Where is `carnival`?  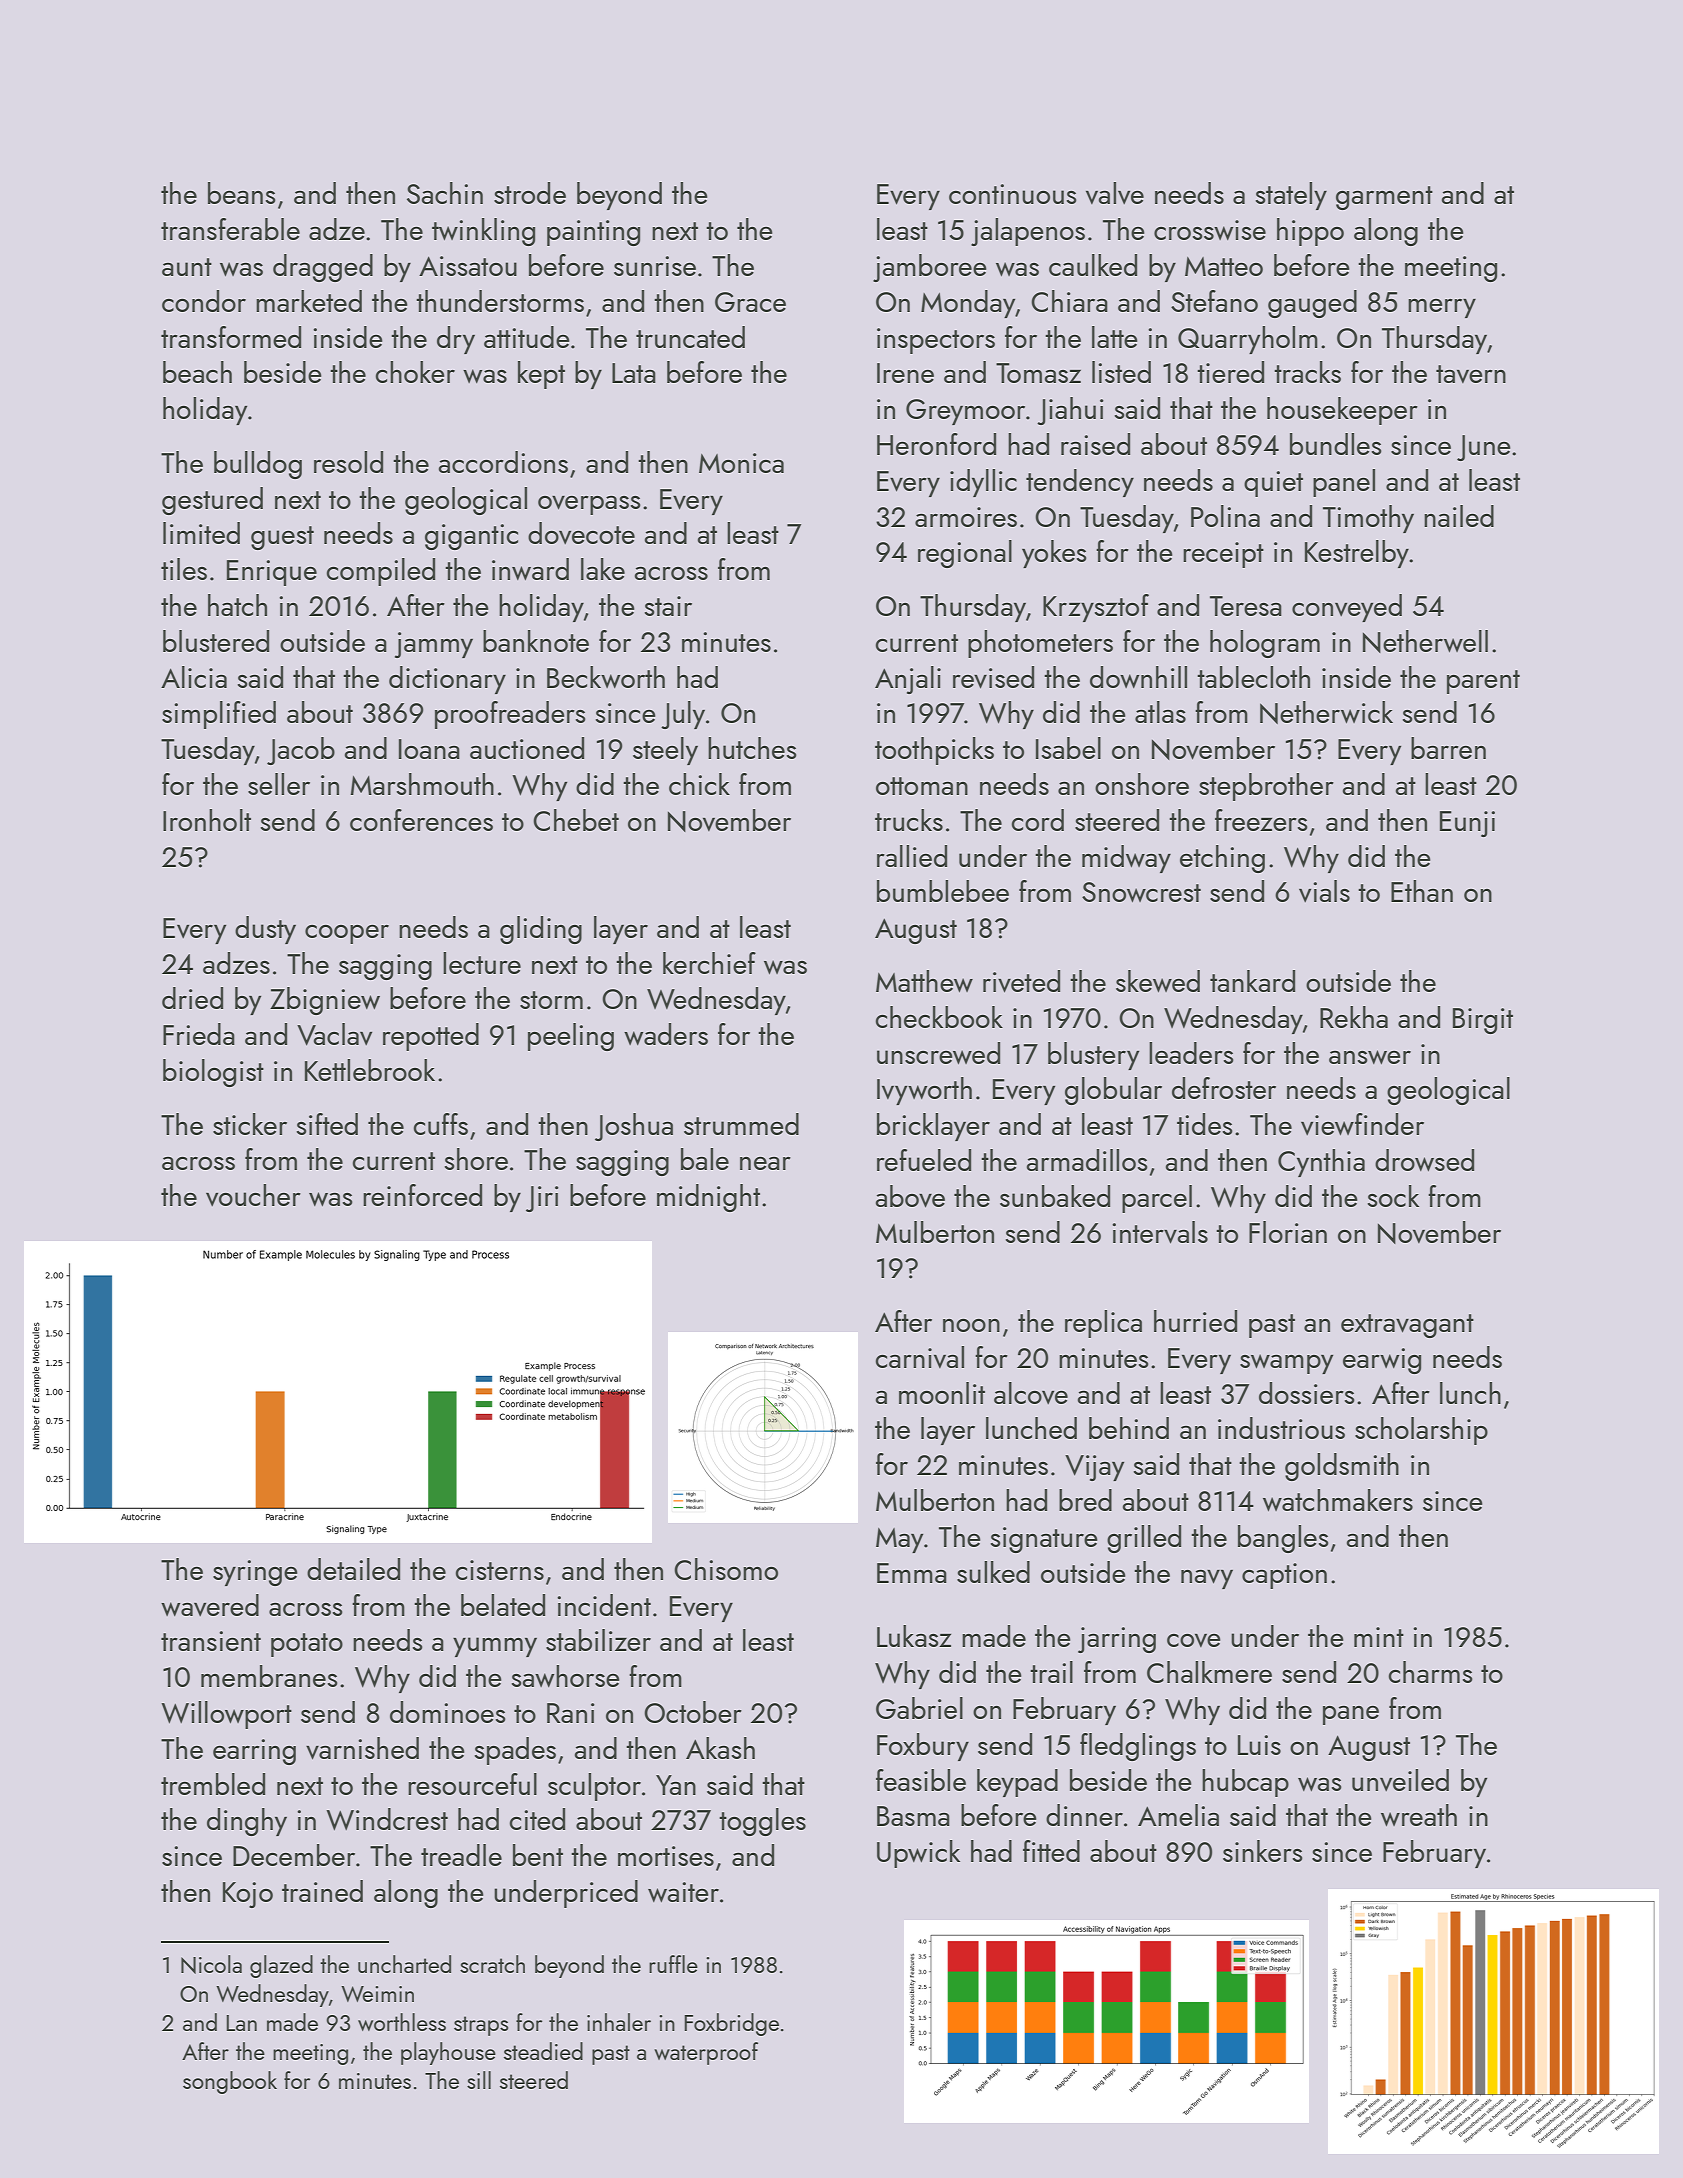
carnival is located at coordinates (920, 1357).
